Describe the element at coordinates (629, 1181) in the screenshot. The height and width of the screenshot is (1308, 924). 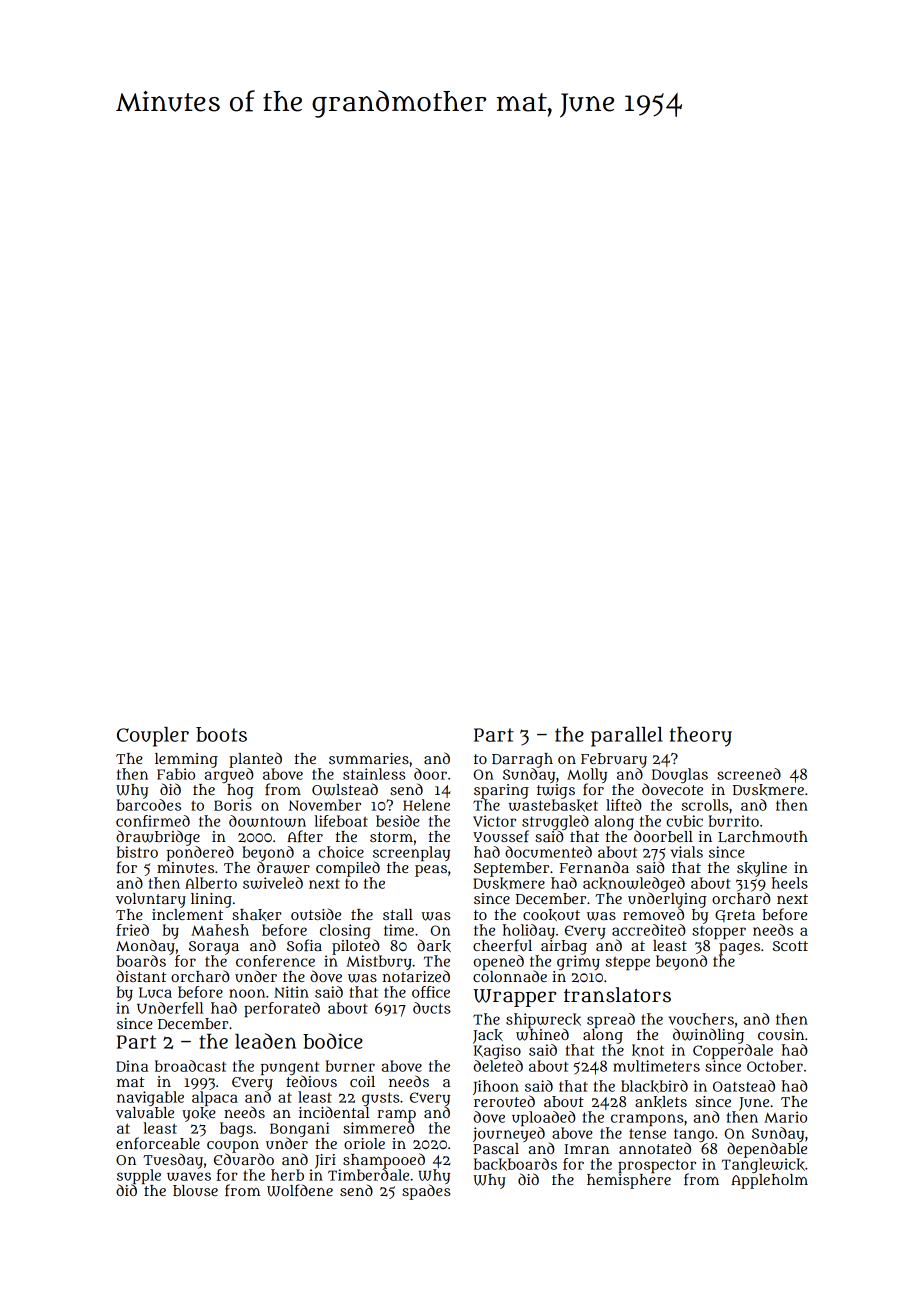
I see `hemisphere` at that location.
